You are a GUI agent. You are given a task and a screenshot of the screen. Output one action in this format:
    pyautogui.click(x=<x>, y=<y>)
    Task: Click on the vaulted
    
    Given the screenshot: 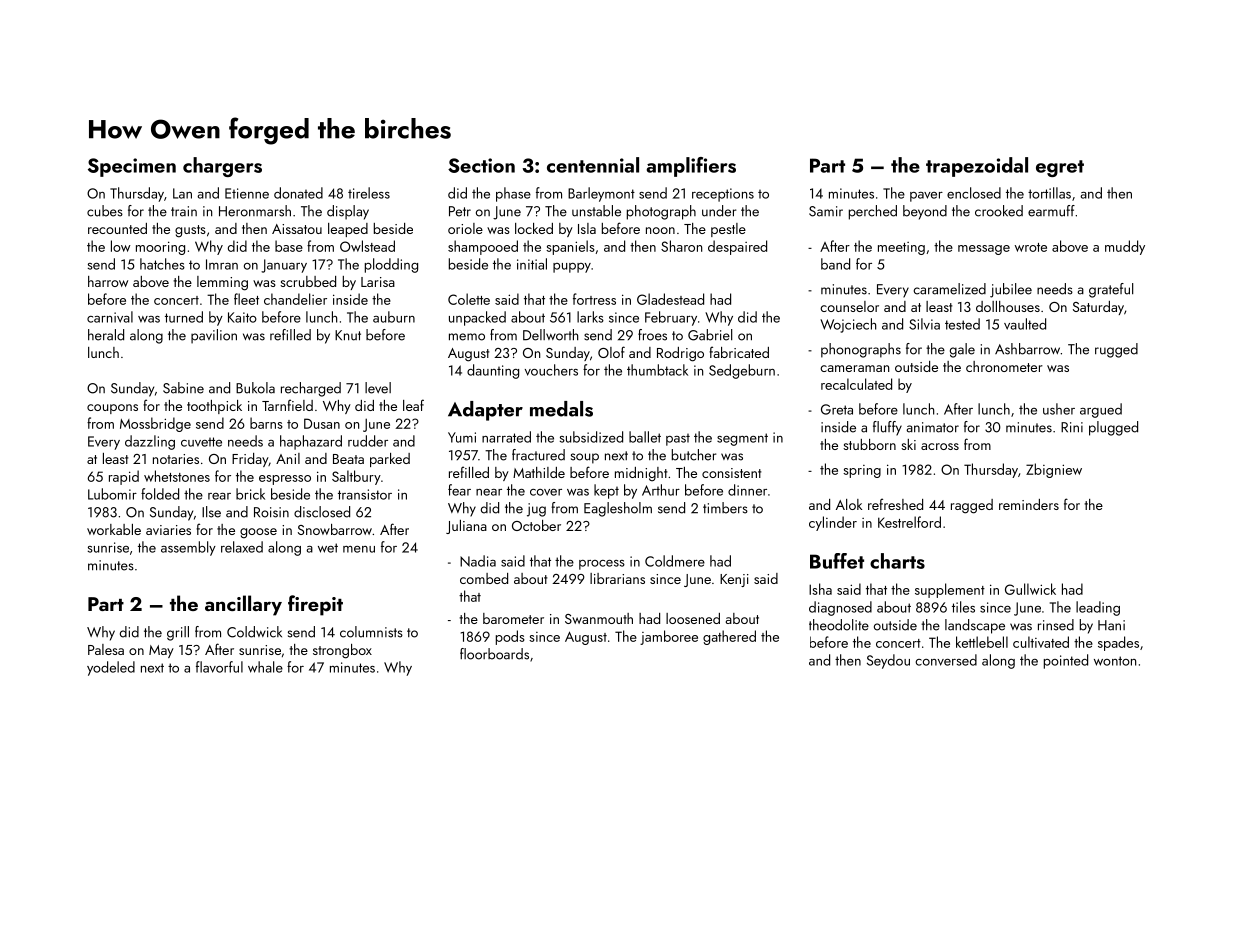 What is the action you would take?
    pyautogui.click(x=1025, y=324)
